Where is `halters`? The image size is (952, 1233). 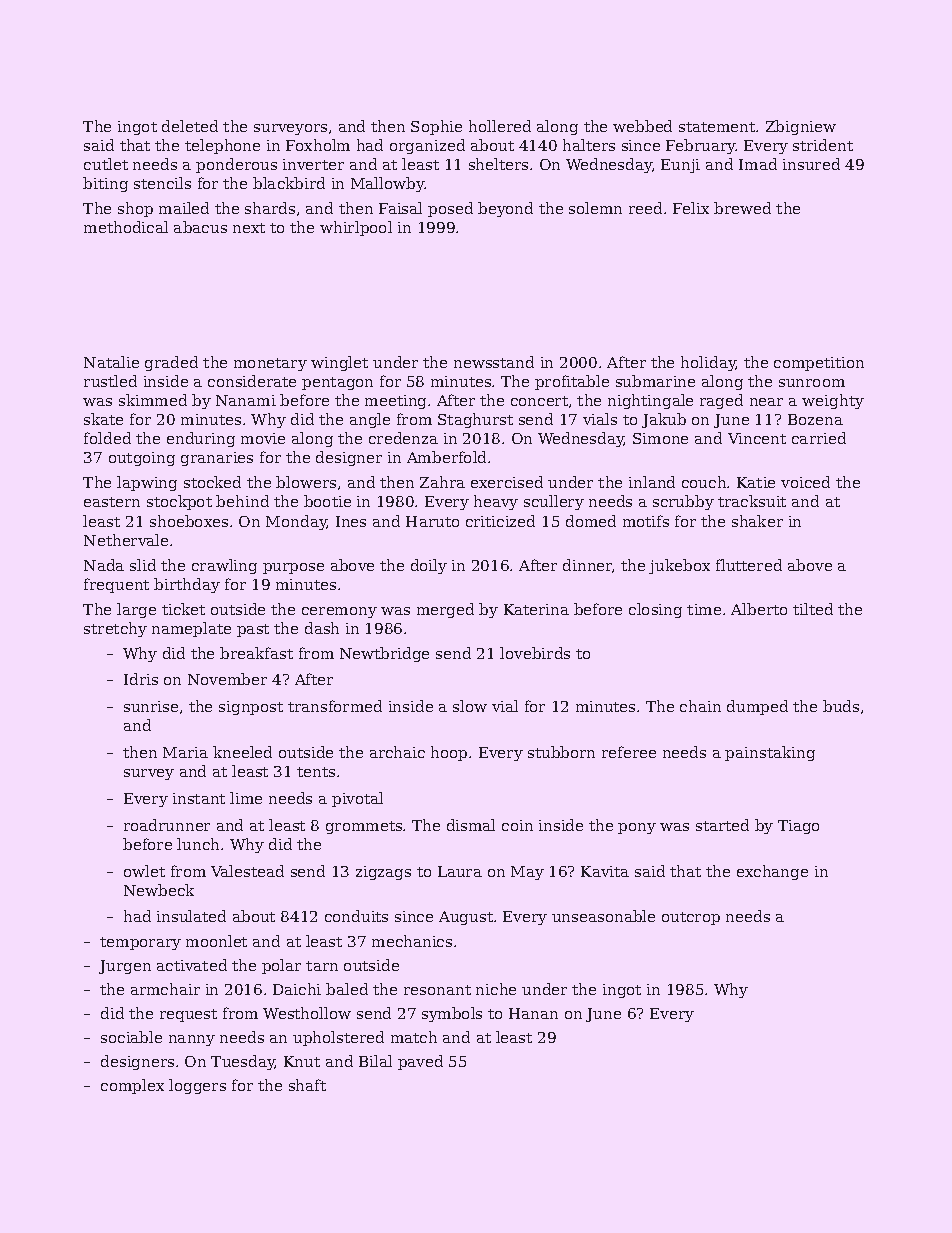 halters is located at coordinates (589, 145).
